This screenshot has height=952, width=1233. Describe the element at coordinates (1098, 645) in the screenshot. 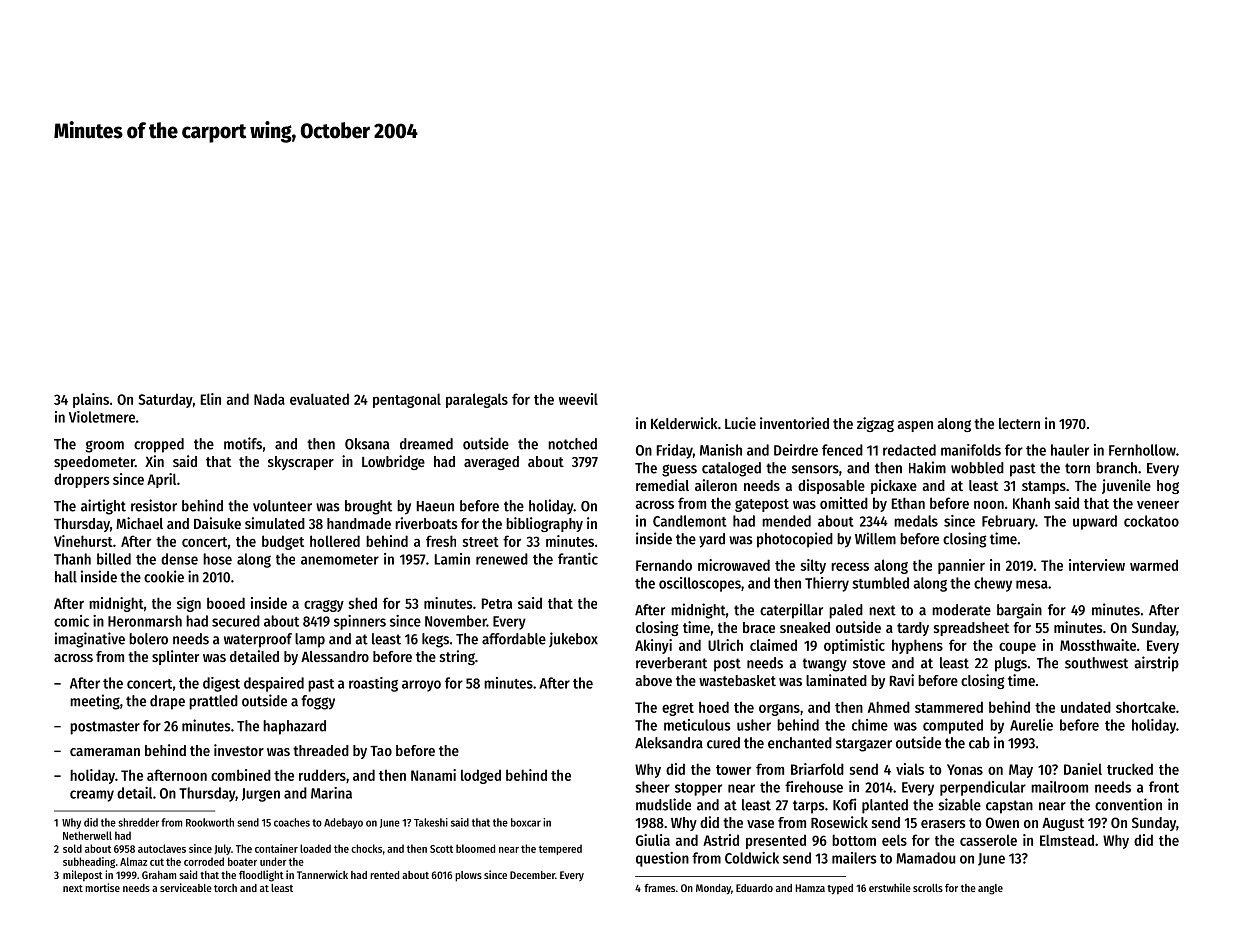

I see `Mossthwaite` at that location.
